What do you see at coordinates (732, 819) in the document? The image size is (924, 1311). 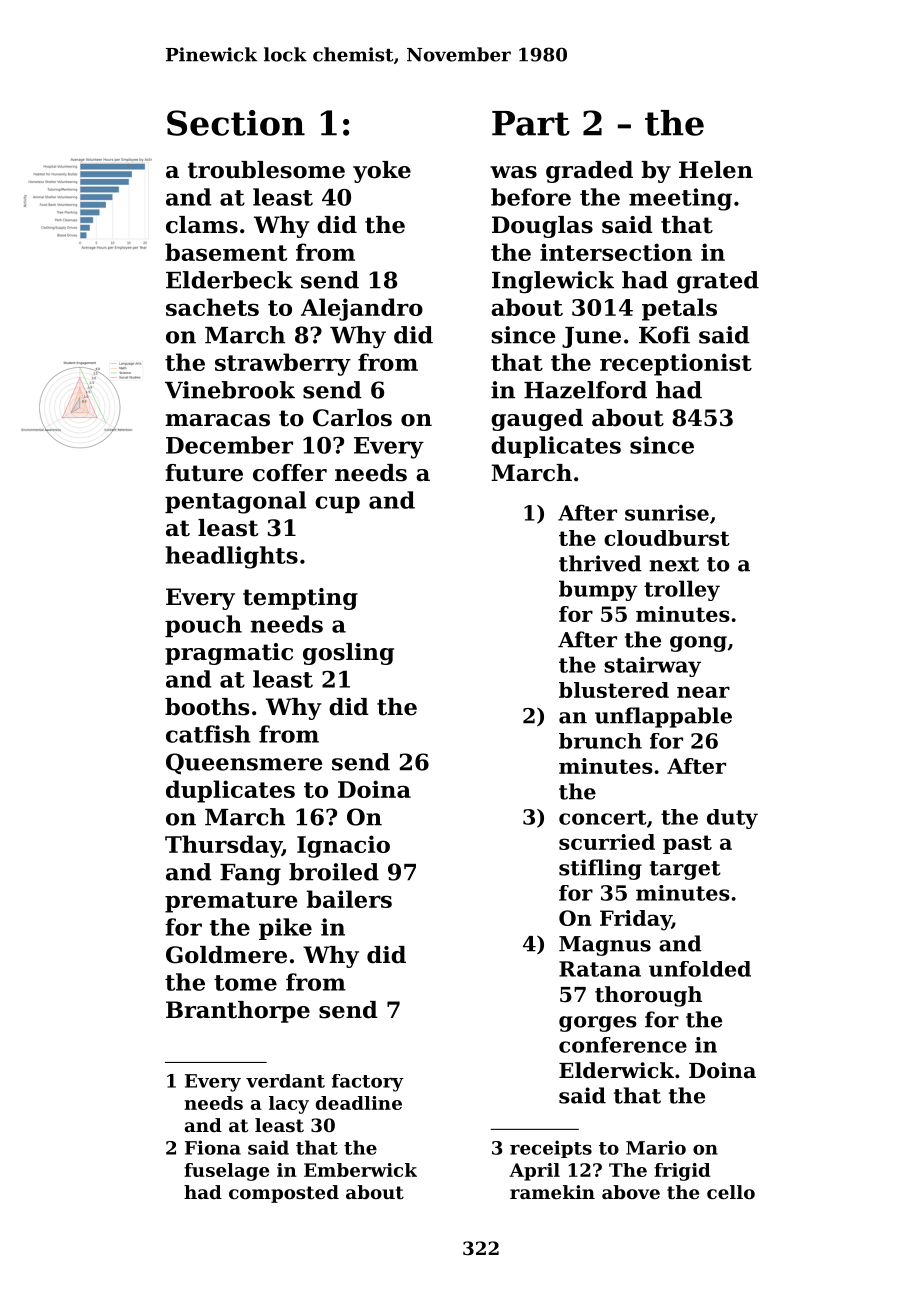 I see `duty` at bounding box center [732, 819].
